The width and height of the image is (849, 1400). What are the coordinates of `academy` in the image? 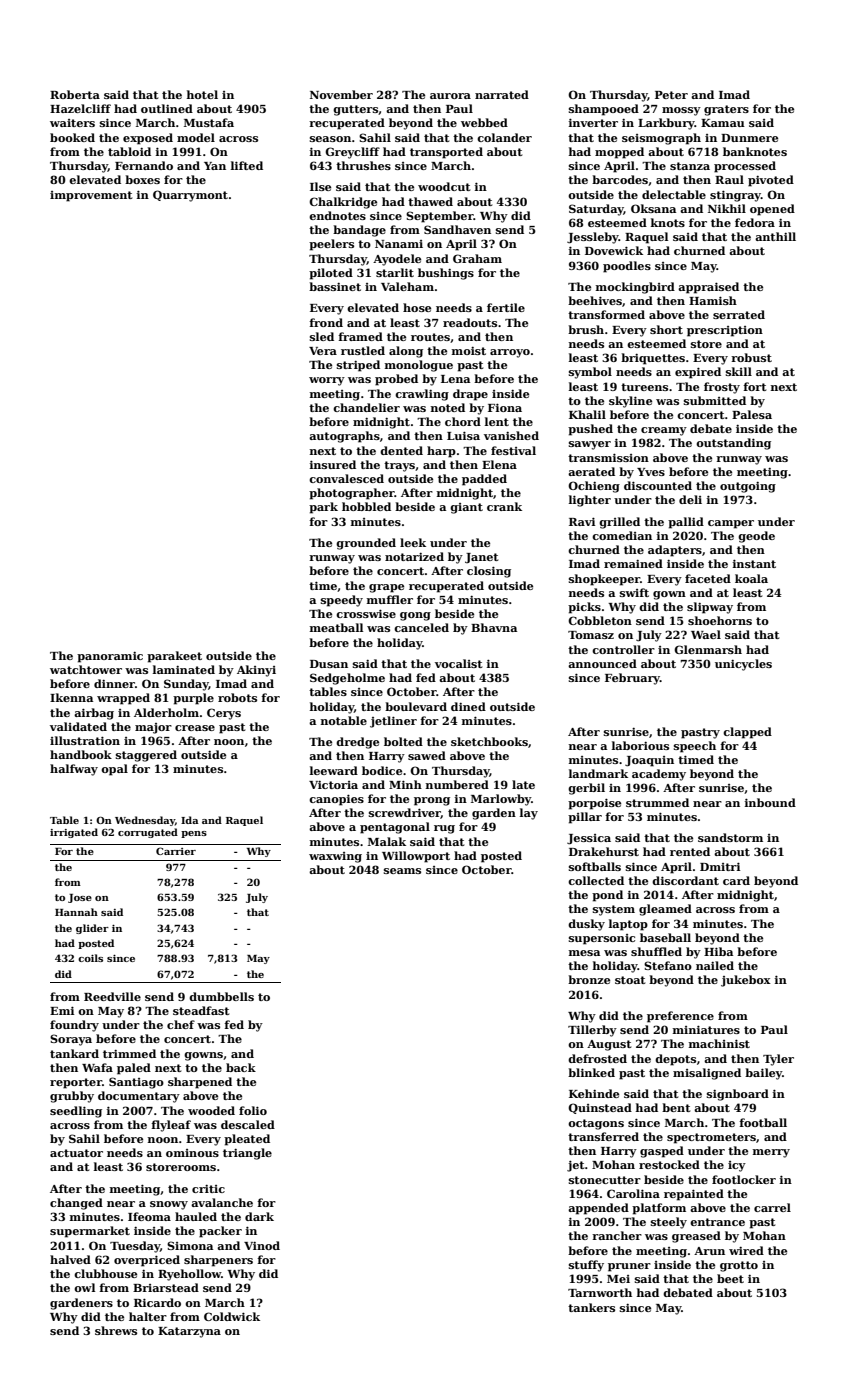 It's located at (659, 775).
